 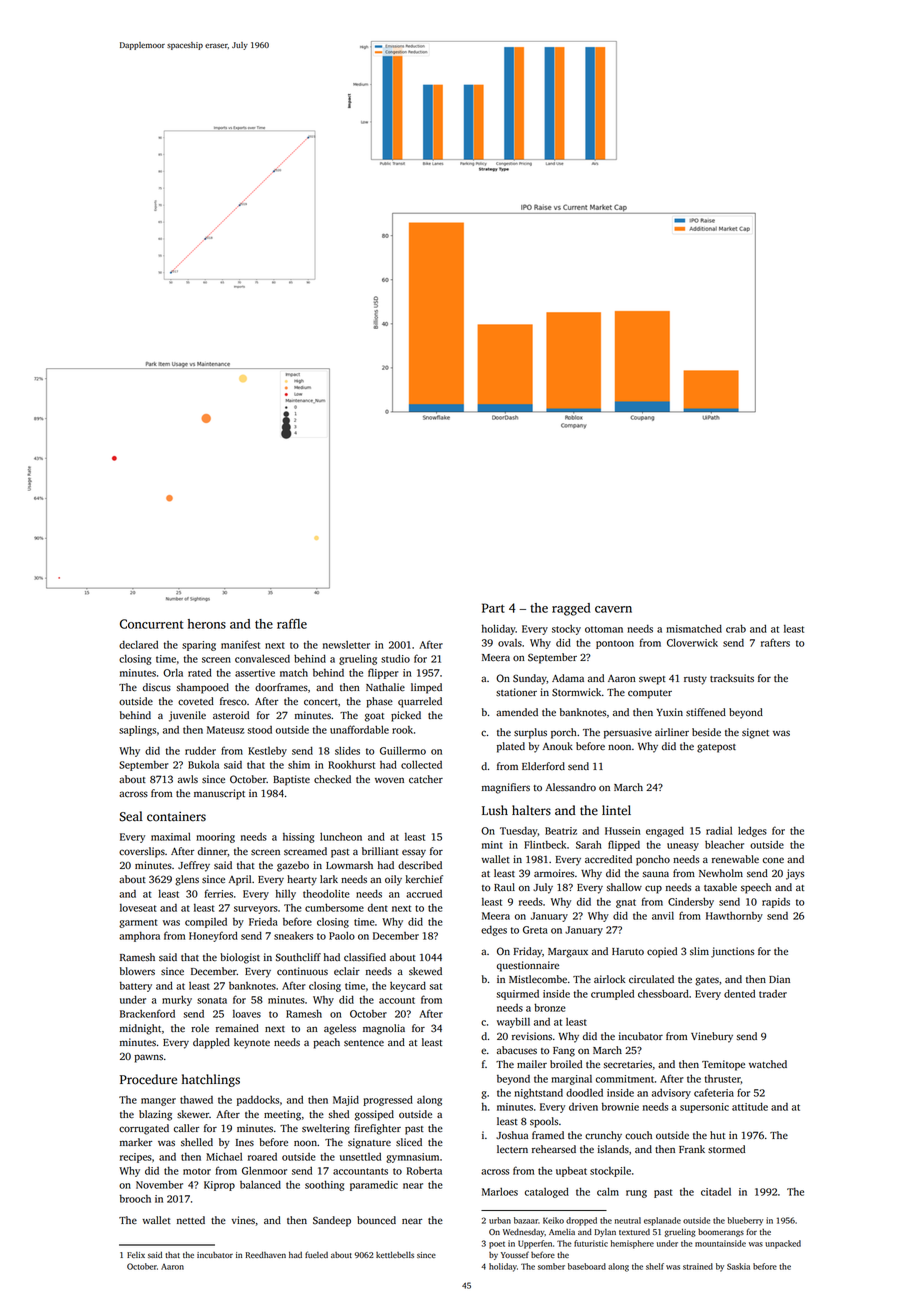 What do you see at coordinates (706, 712) in the screenshot?
I see `stiffened` at bounding box center [706, 712].
